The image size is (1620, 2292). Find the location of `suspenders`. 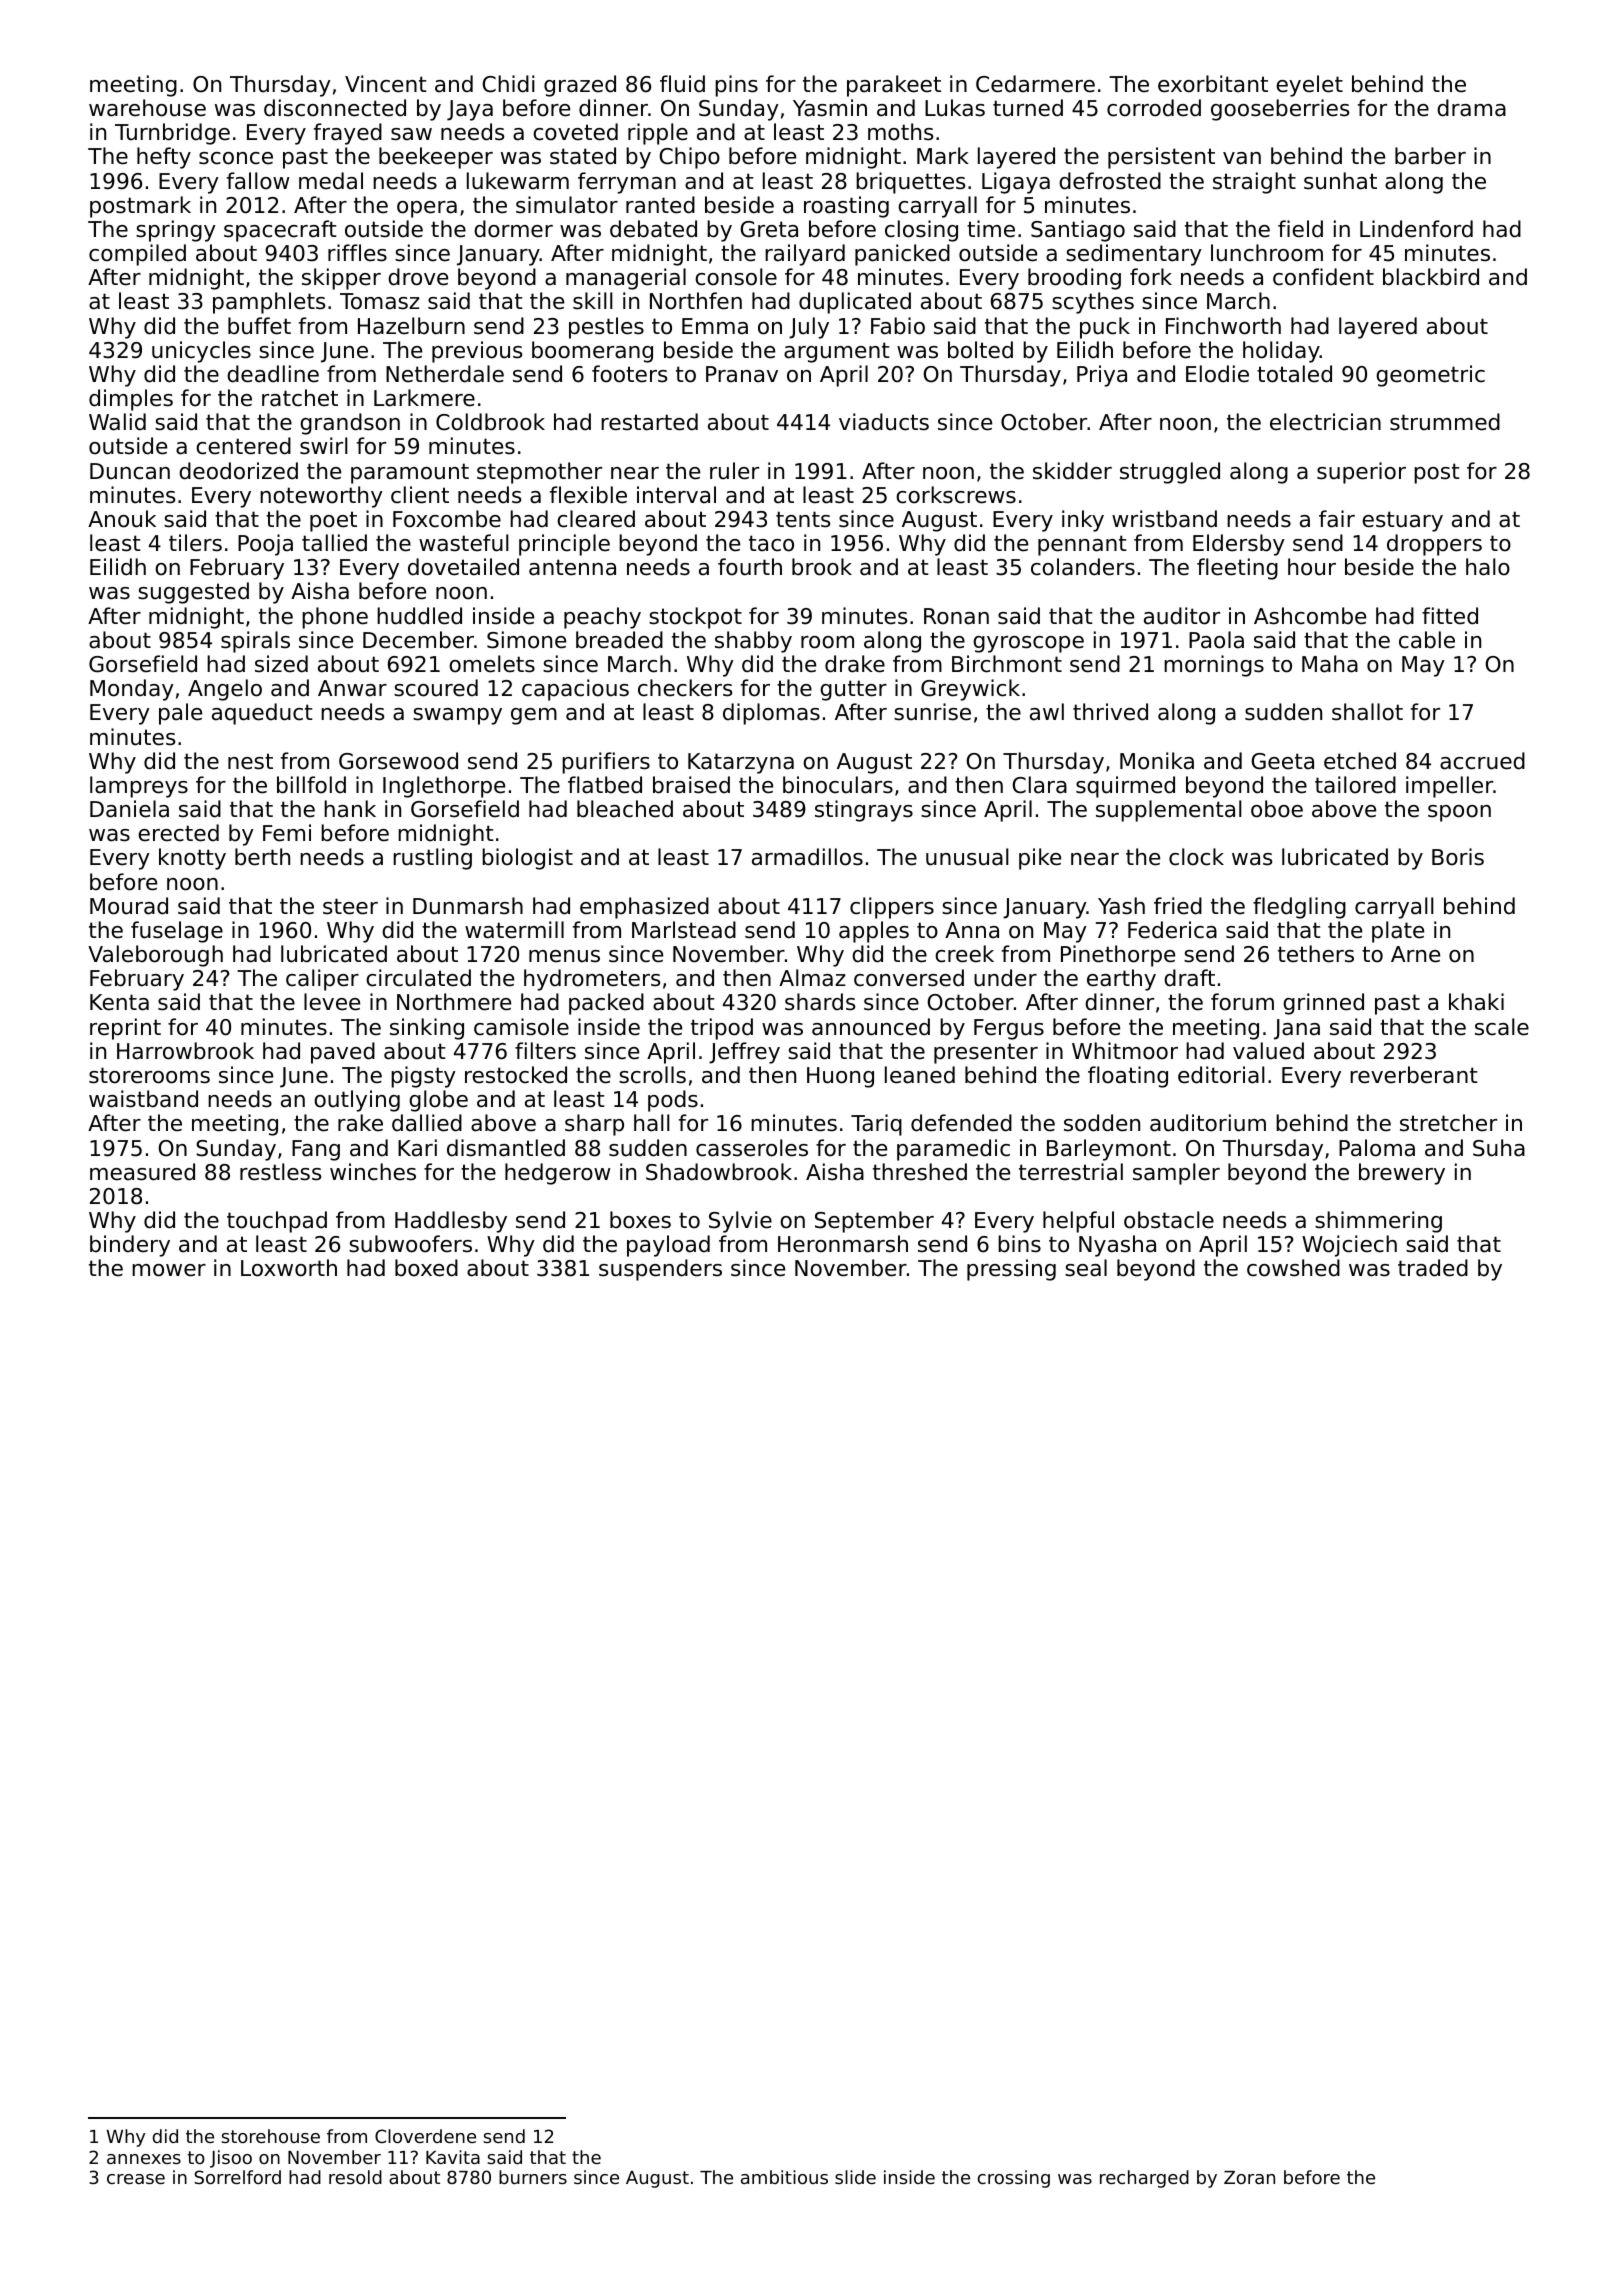

suspenders is located at coordinates (660, 1270).
